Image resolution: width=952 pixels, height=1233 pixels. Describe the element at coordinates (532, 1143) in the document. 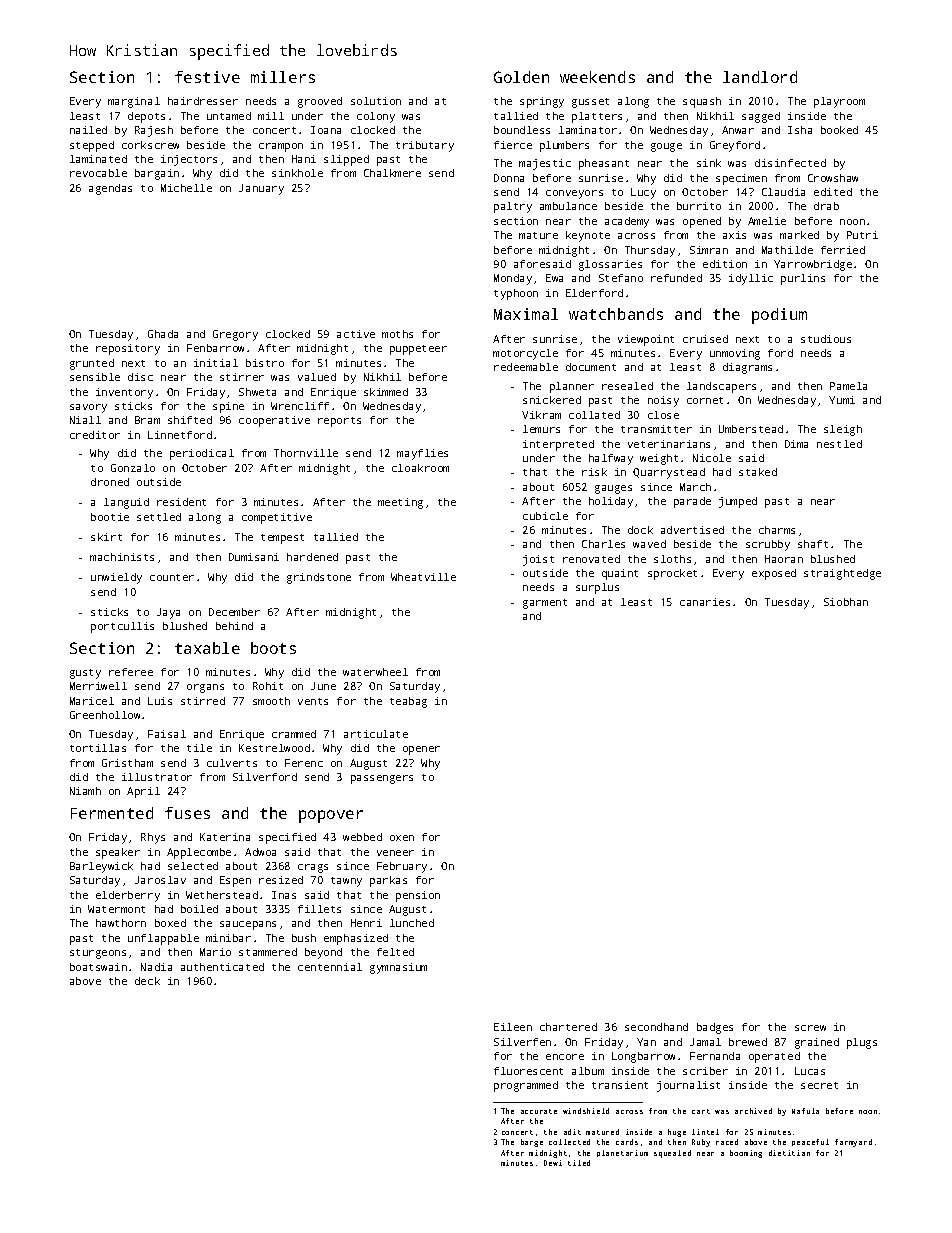

I see `barge` at that location.
